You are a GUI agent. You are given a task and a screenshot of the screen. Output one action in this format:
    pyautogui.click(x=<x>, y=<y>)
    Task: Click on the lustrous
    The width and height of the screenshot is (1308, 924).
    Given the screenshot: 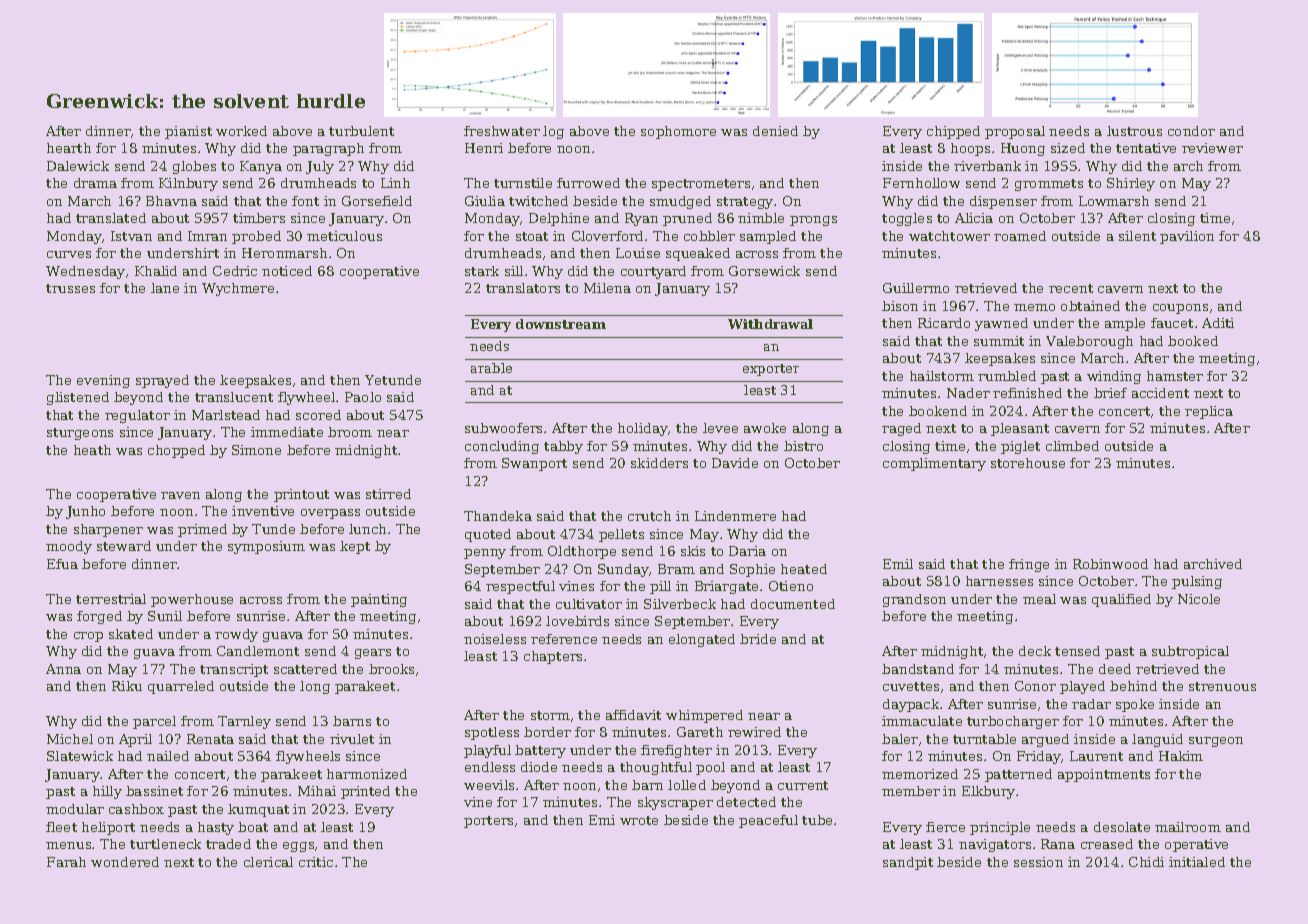 What is the action you would take?
    pyautogui.click(x=1134, y=131)
